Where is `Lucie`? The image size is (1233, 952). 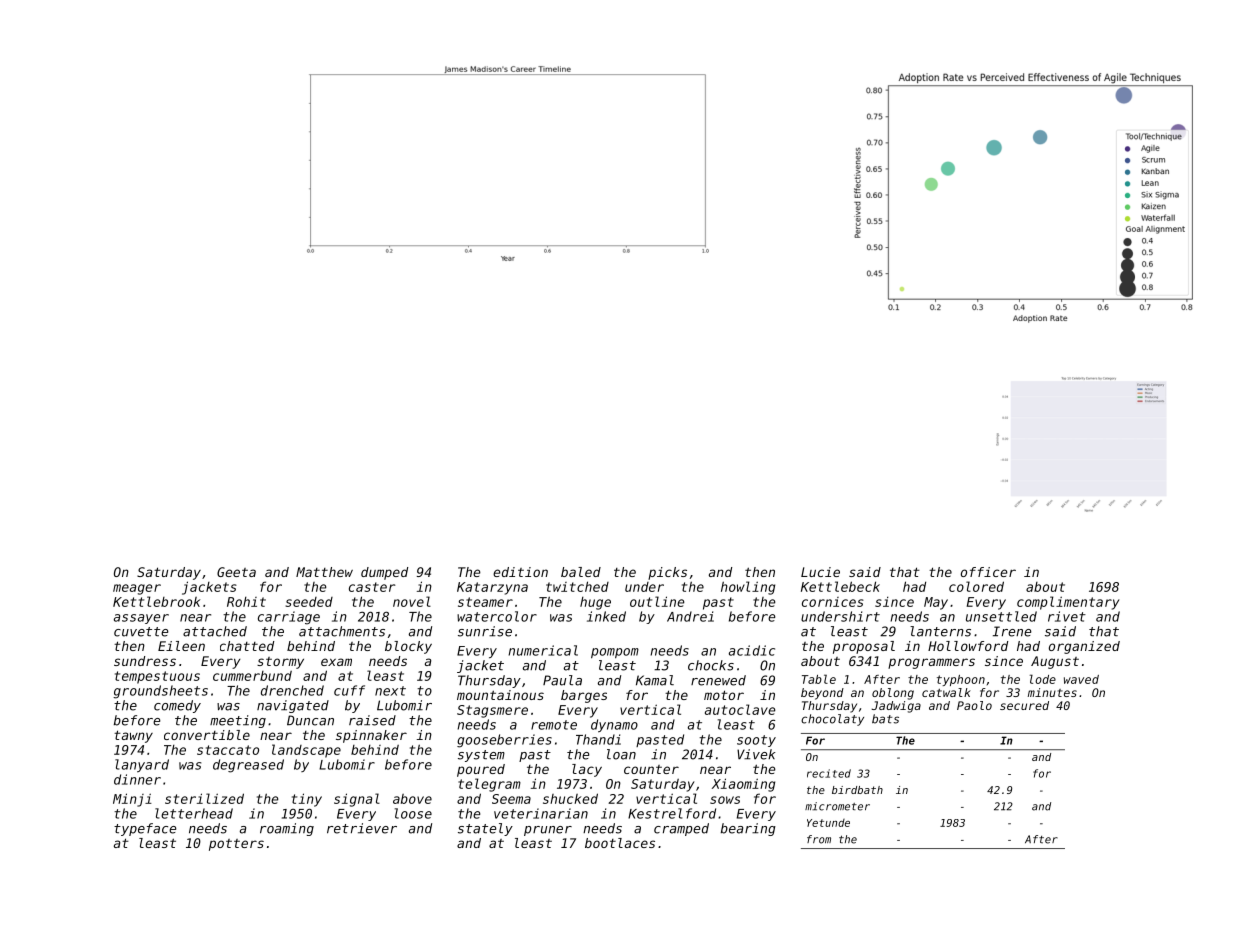 Lucie is located at coordinates (820, 572).
